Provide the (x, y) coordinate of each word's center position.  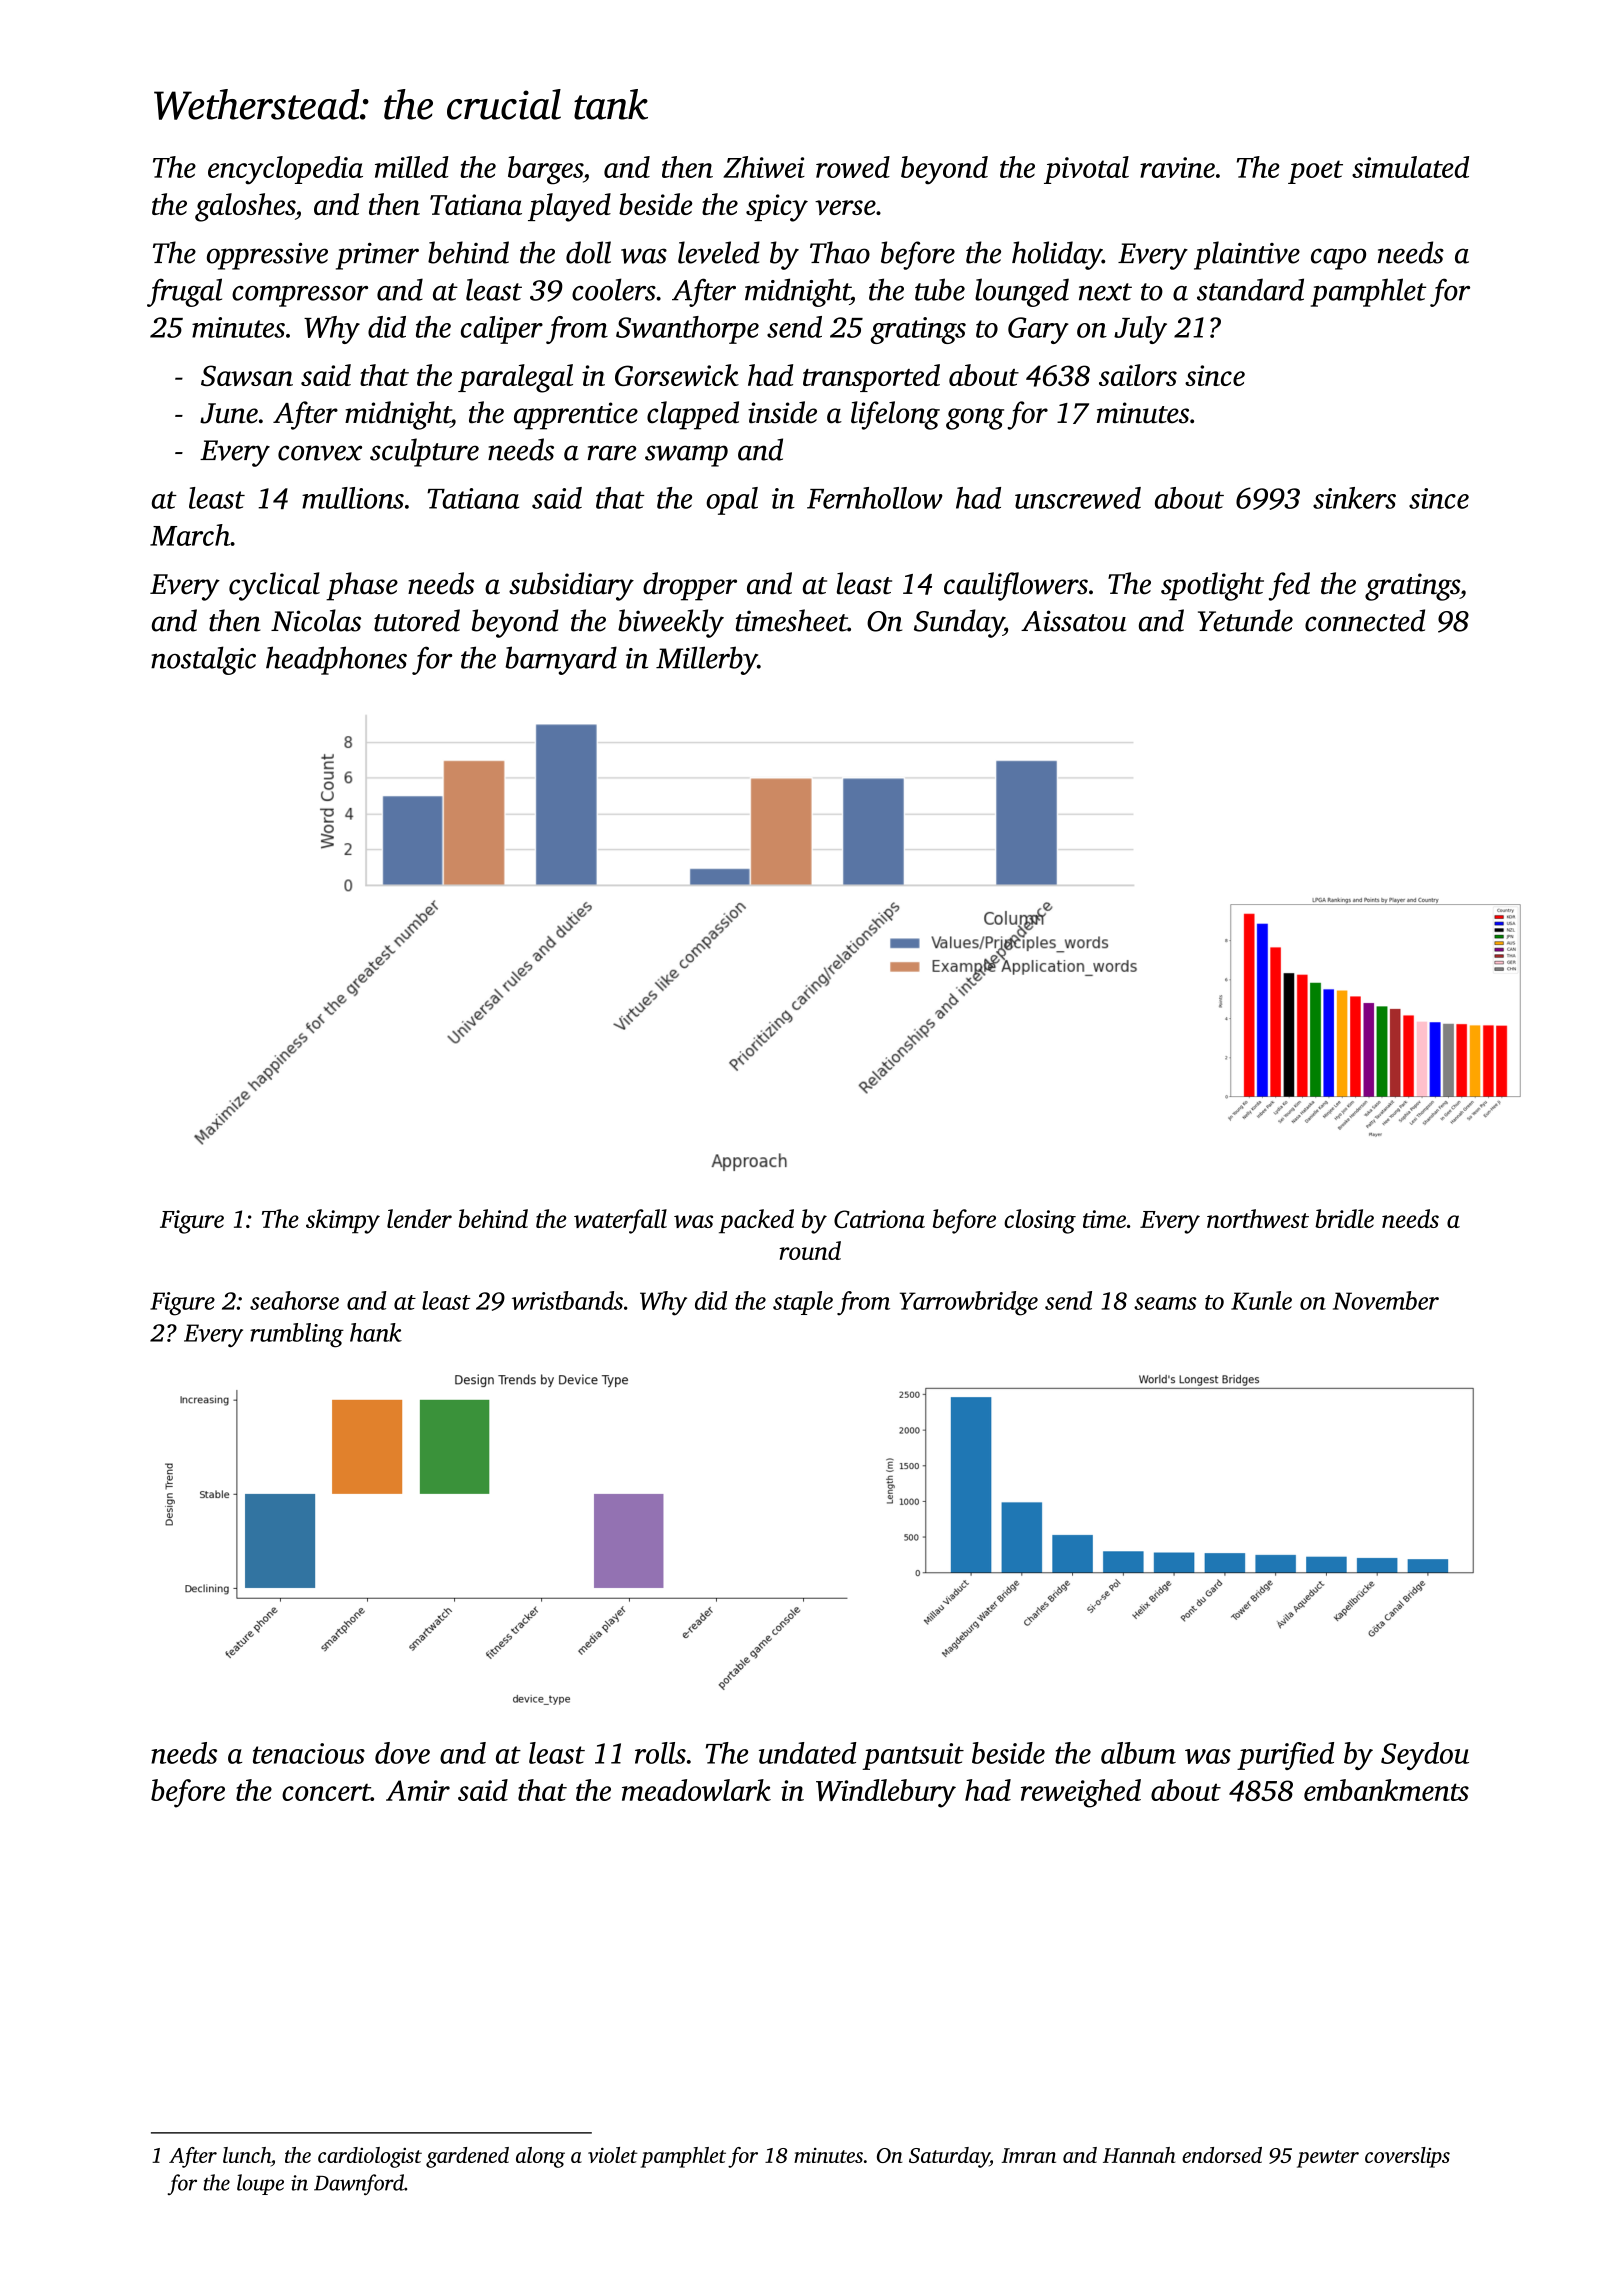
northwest (1258, 1218)
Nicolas (316, 620)
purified (1285, 1756)
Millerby (707, 660)
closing (1040, 1221)
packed (756, 1221)
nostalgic (203, 660)
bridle (1344, 1218)
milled (412, 167)
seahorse (294, 1300)
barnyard (561, 660)
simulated (1410, 167)
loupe (260, 2184)
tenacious (309, 1753)
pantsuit (913, 1756)
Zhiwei (764, 167)
